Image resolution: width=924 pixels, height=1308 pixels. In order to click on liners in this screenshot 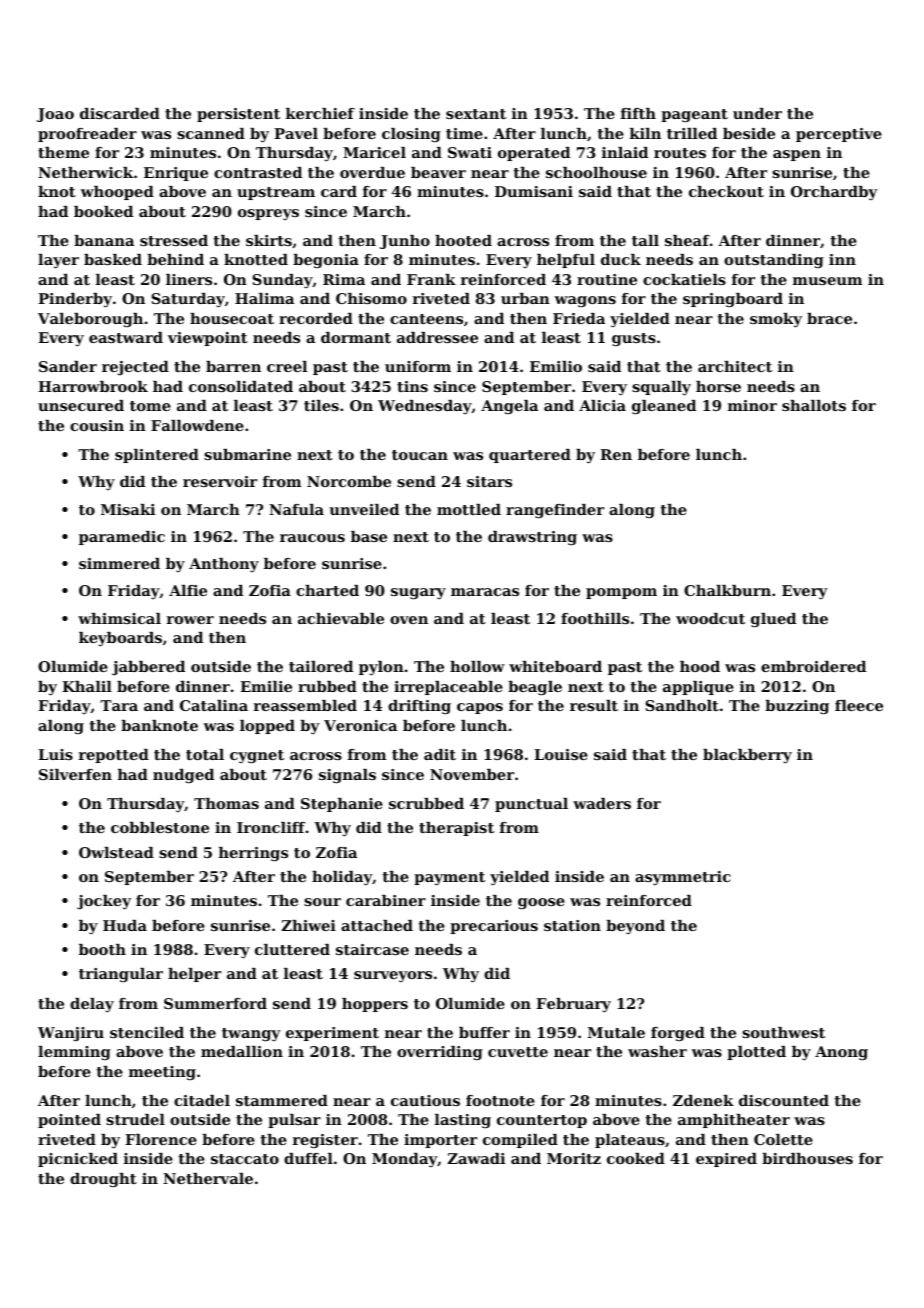, I will do `click(189, 279)`.
